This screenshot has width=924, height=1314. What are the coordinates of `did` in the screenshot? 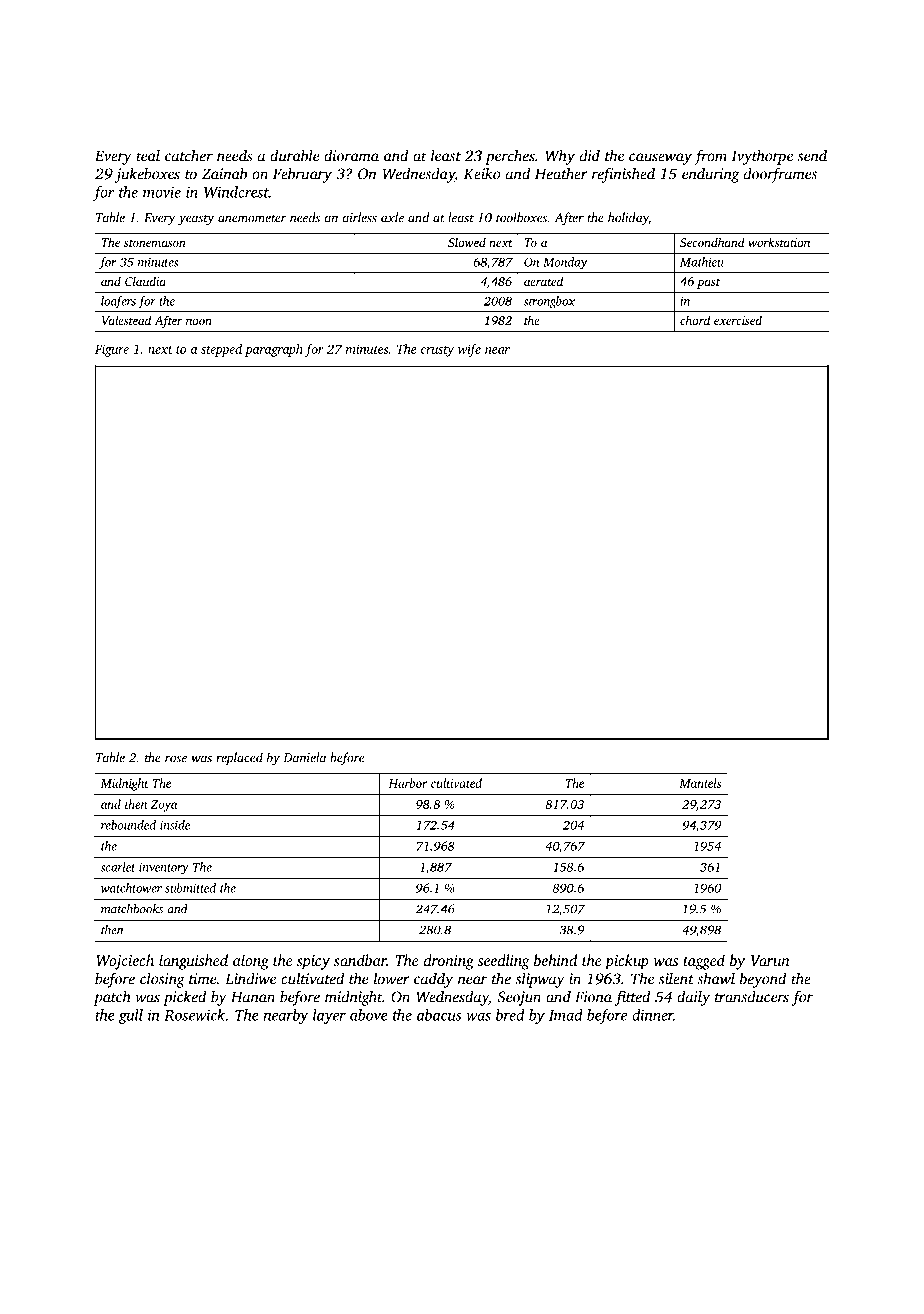 It's located at (590, 155).
